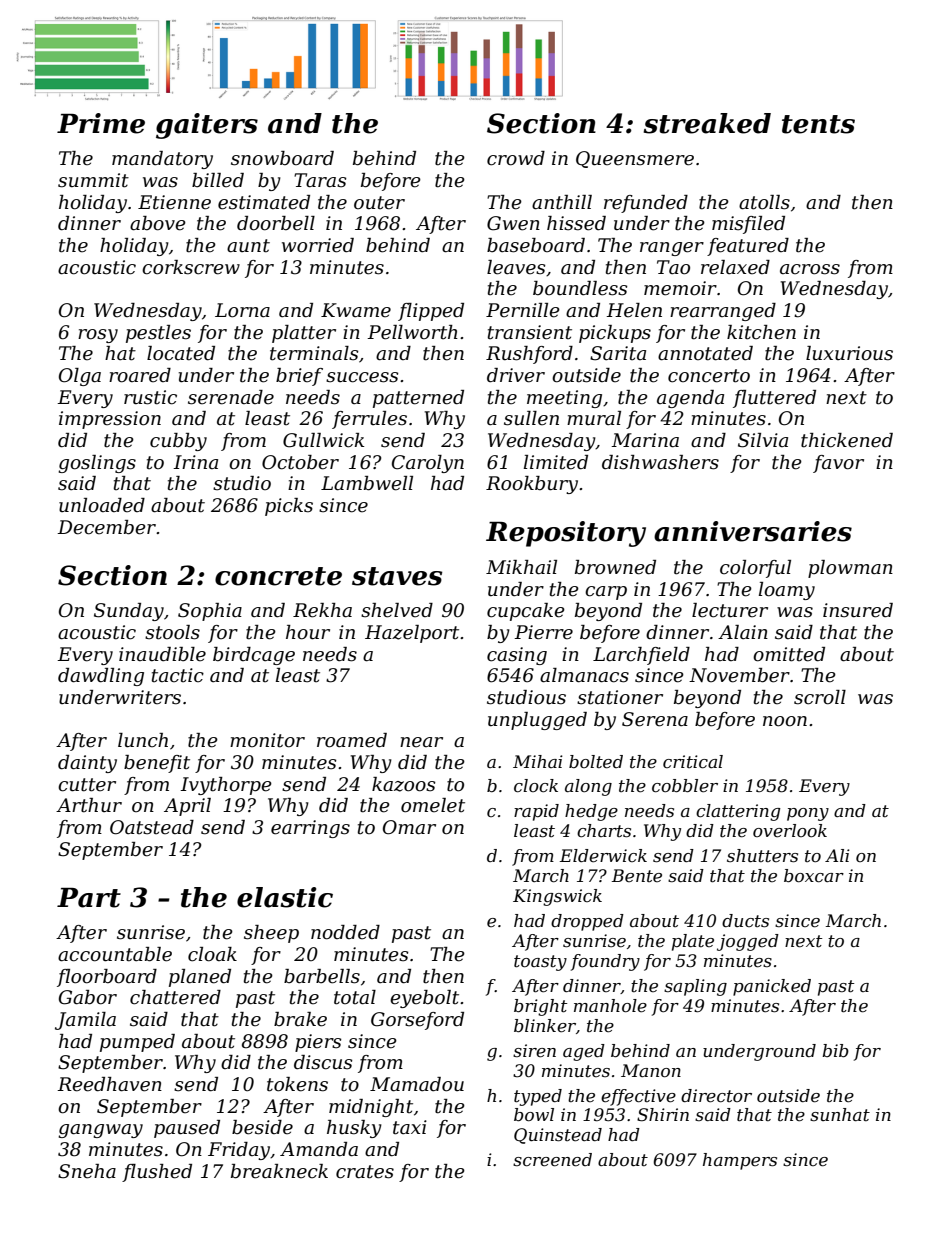  What do you see at coordinates (421, 742) in the screenshot?
I see `near` at bounding box center [421, 742].
